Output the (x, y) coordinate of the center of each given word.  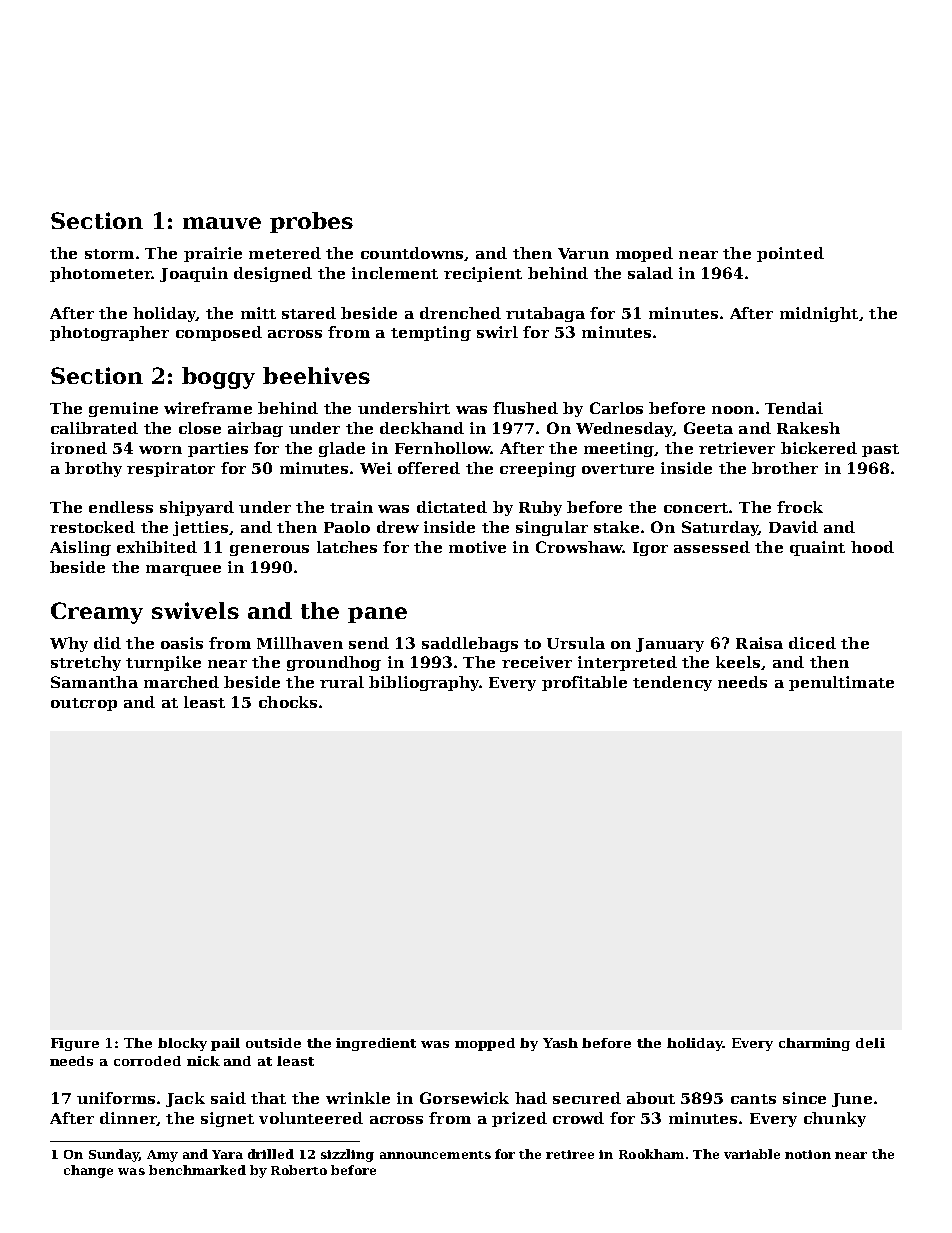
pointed (790, 254)
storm (109, 254)
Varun (583, 253)
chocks (288, 702)
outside (273, 1043)
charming (814, 1044)
